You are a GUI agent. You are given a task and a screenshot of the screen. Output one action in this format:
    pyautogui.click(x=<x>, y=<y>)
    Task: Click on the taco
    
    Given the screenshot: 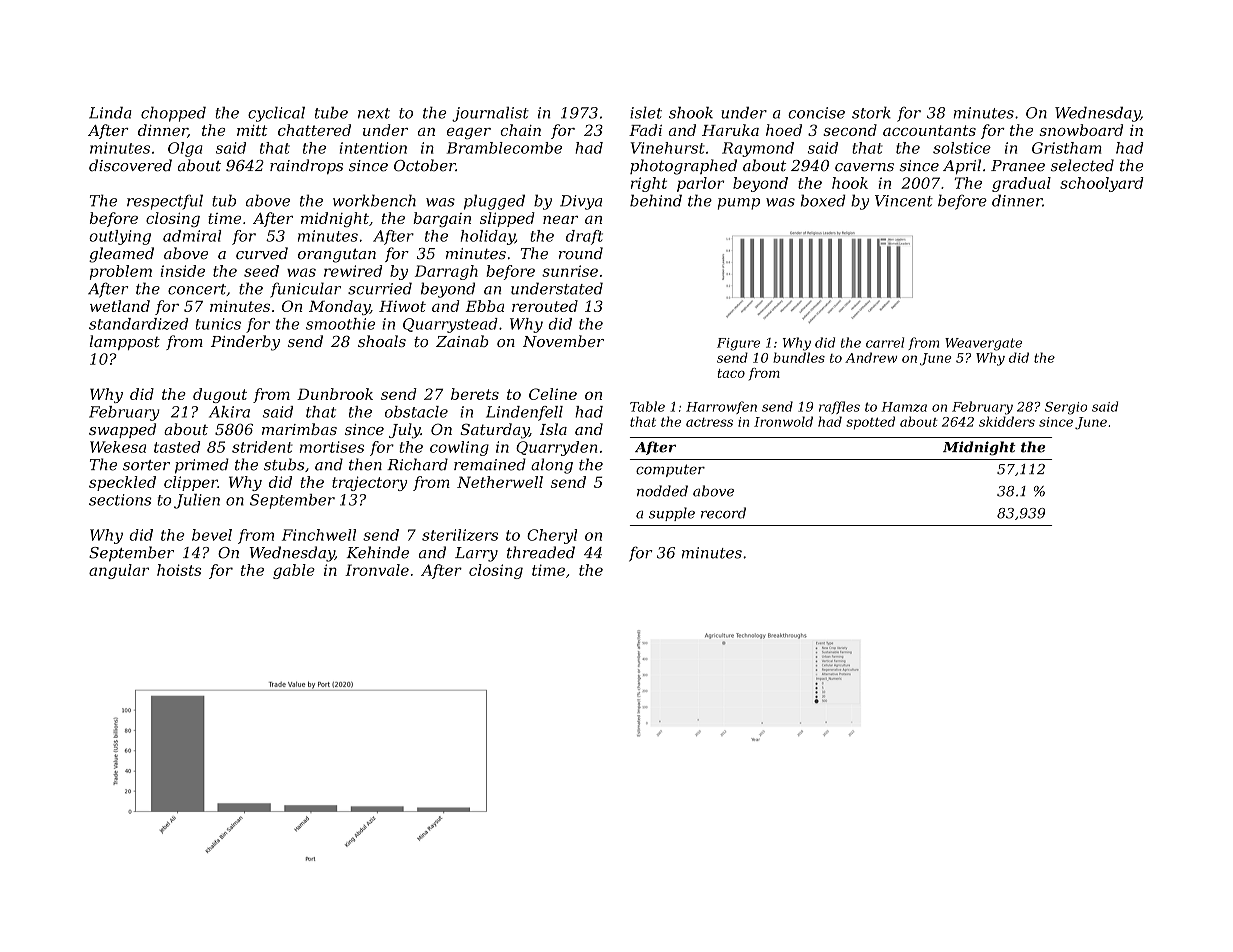 What is the action you would take?
    pyautogui.click(x=731, y=373)
